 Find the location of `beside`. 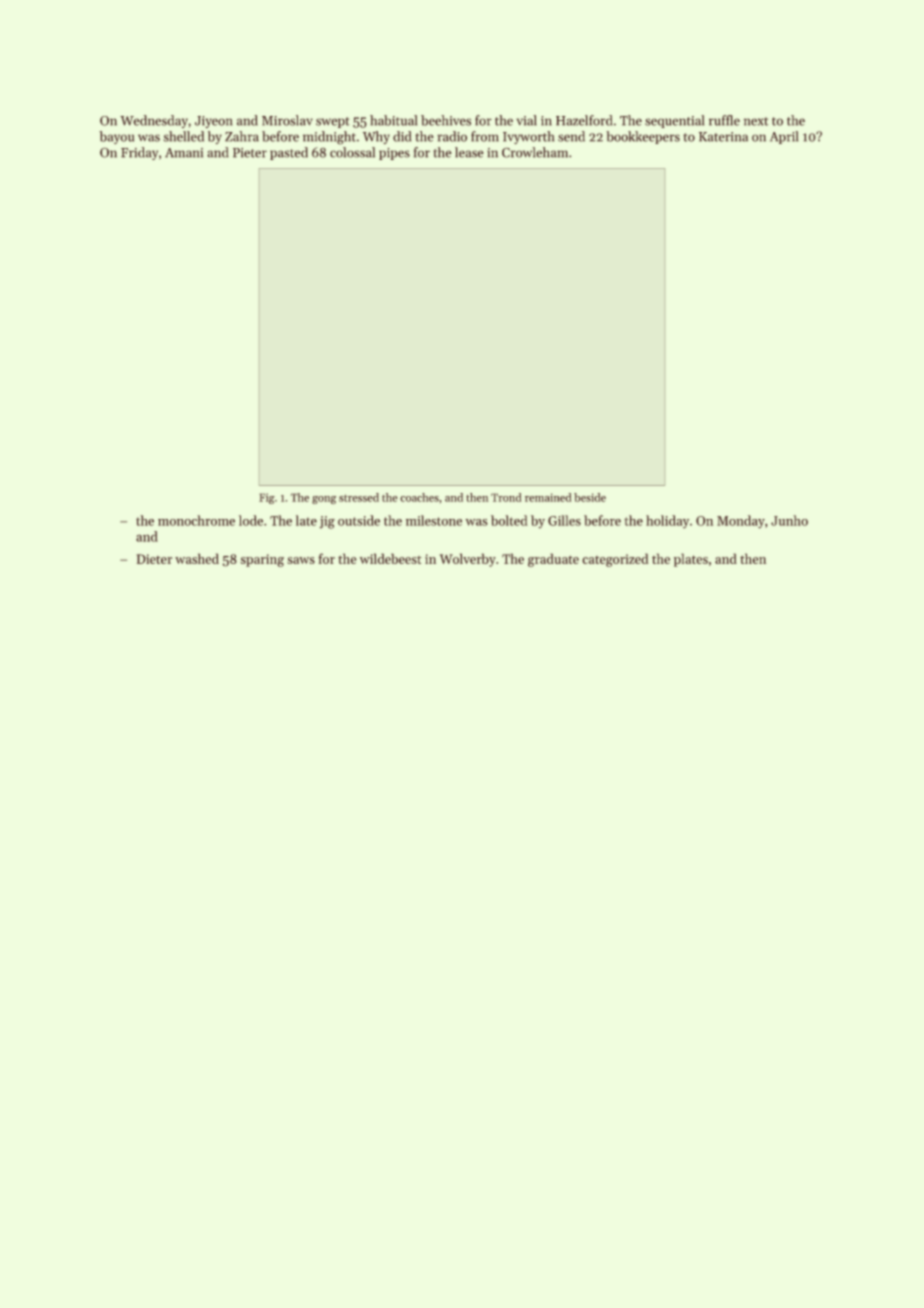

beside is located at coordinates (590, 497).
